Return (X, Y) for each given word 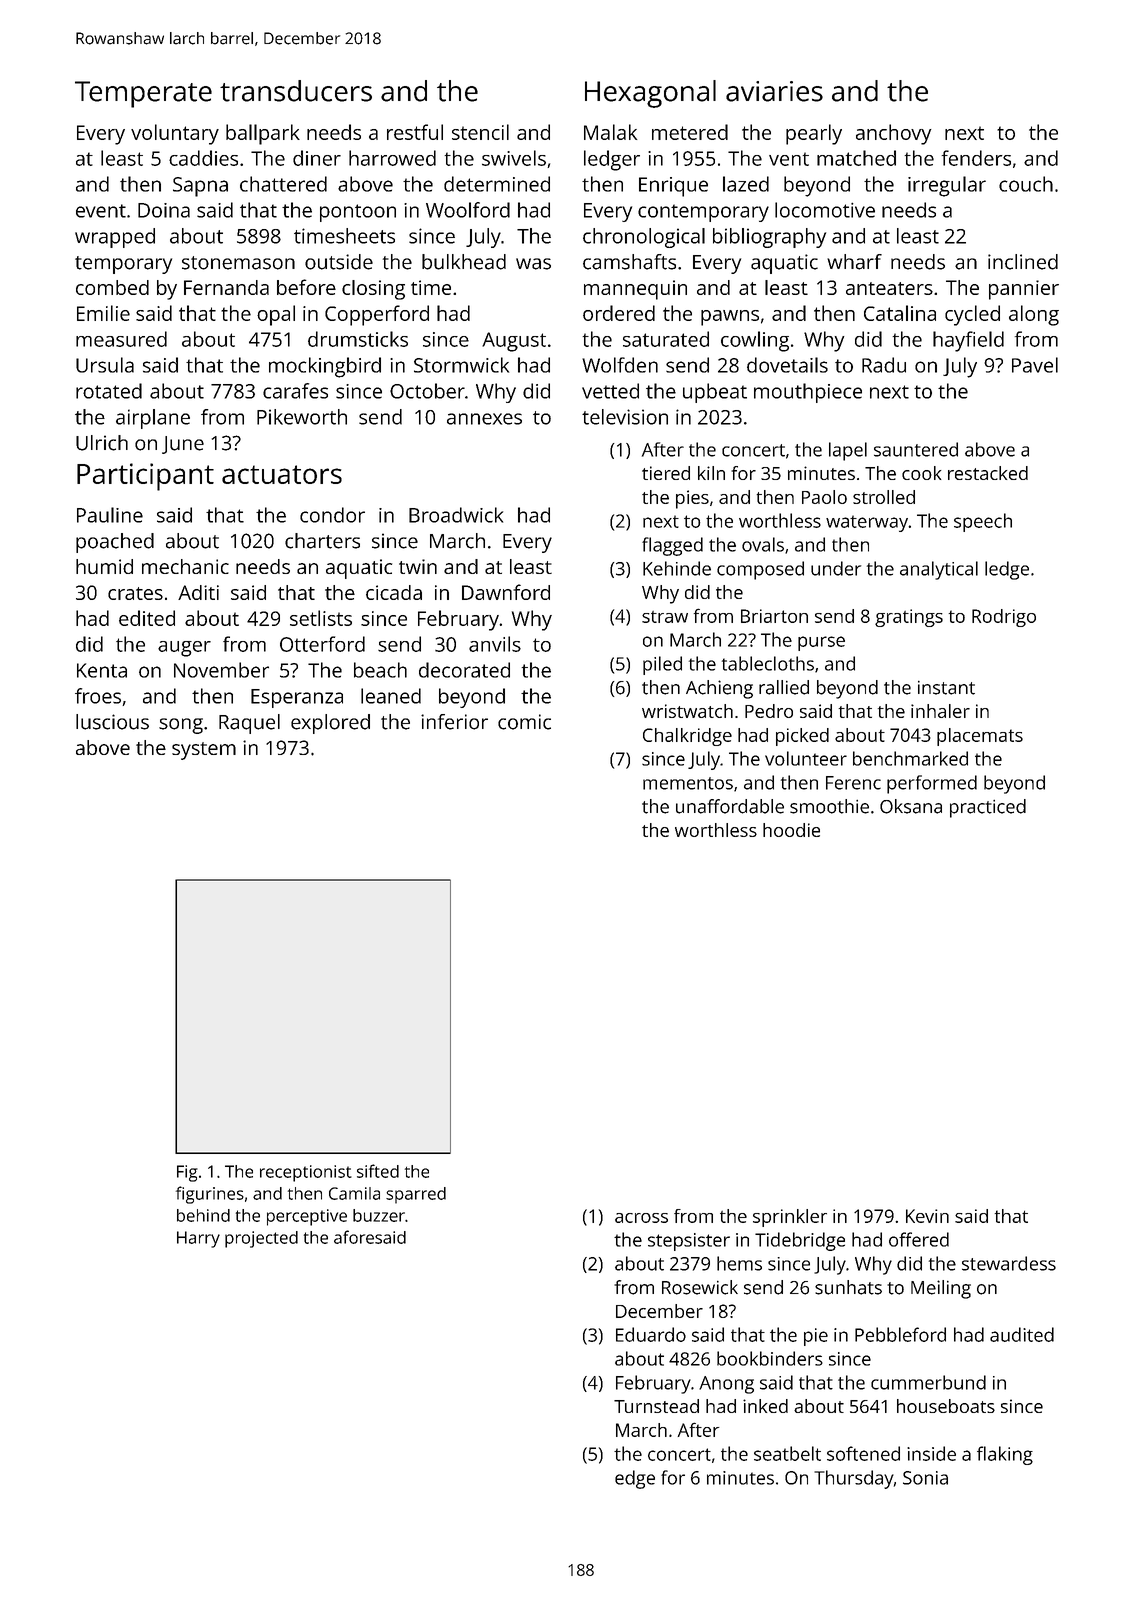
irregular (947, 186)
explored (330, 724)
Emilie (103, 313)
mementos (688, 783)
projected (261, 1239)
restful (415, 132)
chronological (644, 238)
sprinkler (790, 1218)
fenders (976, 158)
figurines (210, 1195)
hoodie (791, 830)
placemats (980, 737)
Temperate (143, 94)
